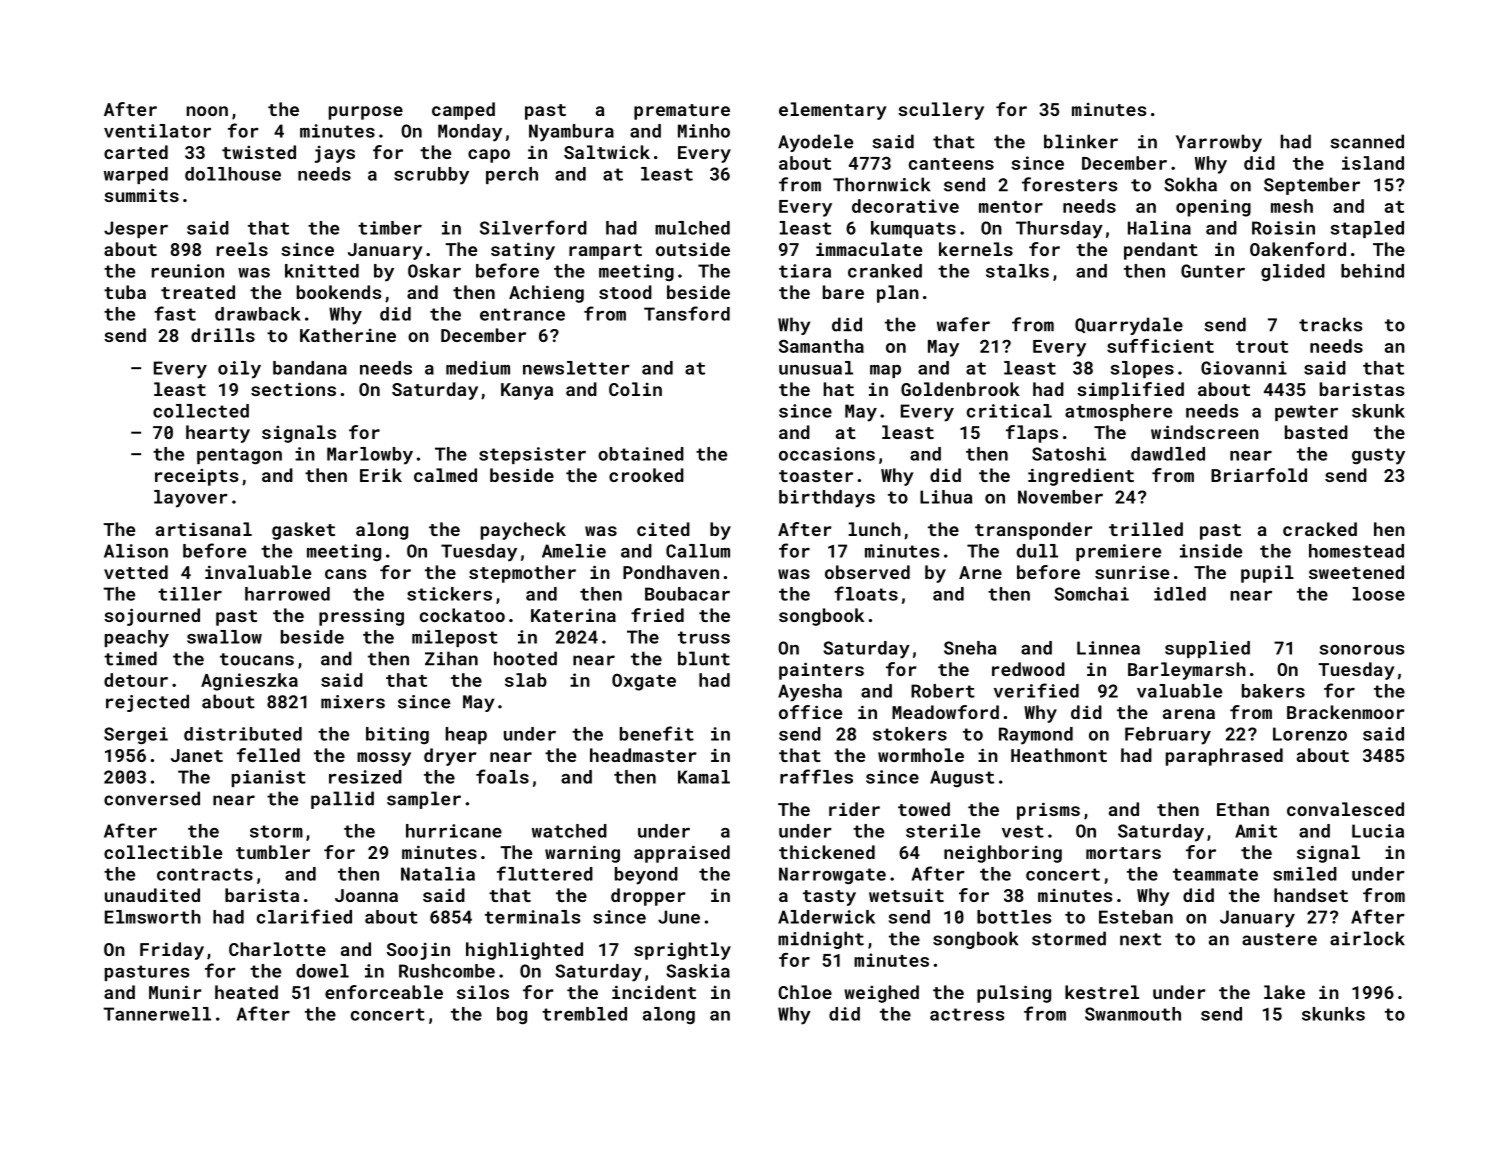 The height and width of the page is (1166, 1509). What do you see at coordinates (242, 249) in the page?
I see `reels` at bounding box center [242, 249].
